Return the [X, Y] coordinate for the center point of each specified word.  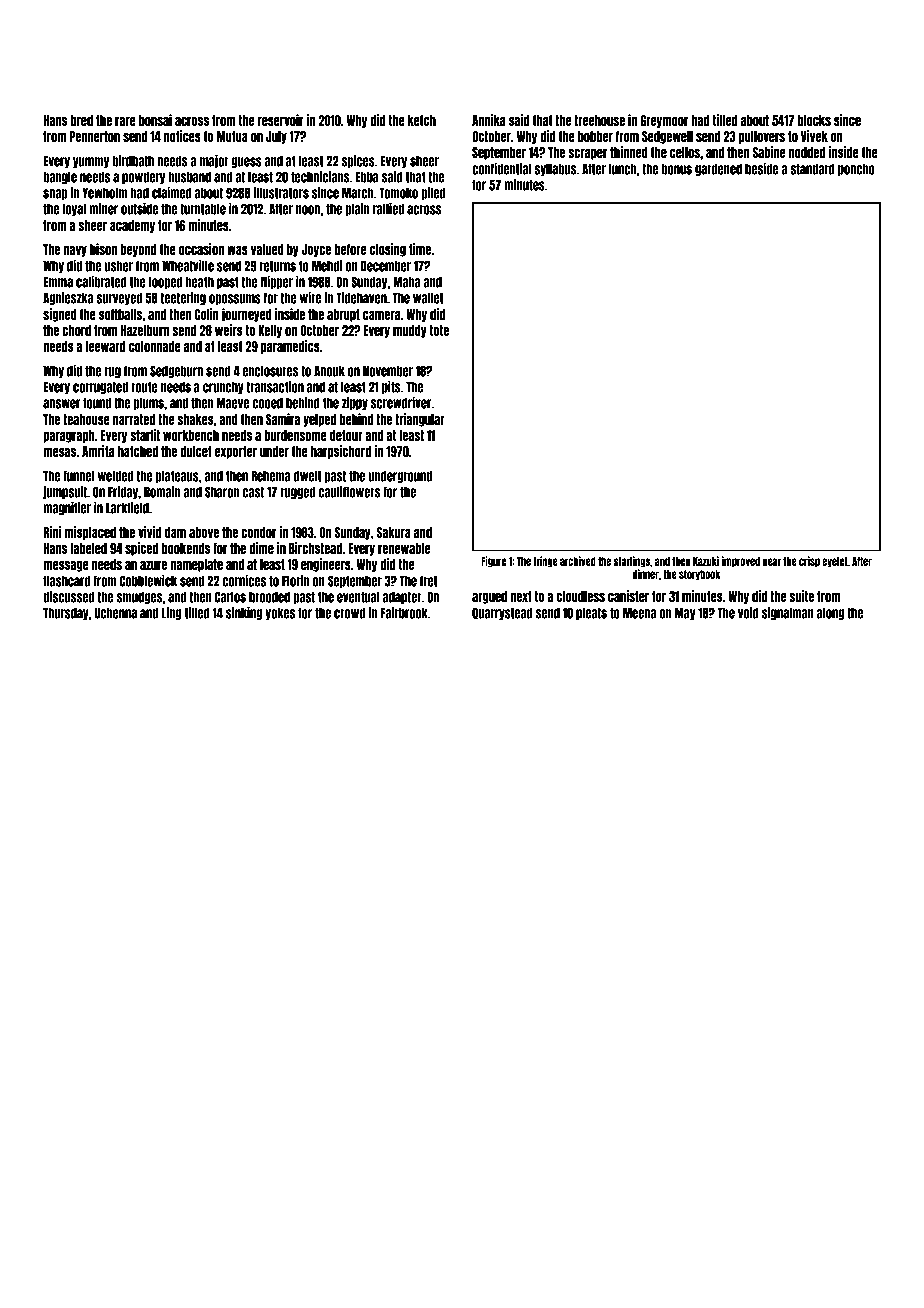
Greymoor [664, 121]
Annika [489, 120]
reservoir [280, 120]
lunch [623, 169]
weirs [229, 330]
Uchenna [116, 613]
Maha [407, 282]
